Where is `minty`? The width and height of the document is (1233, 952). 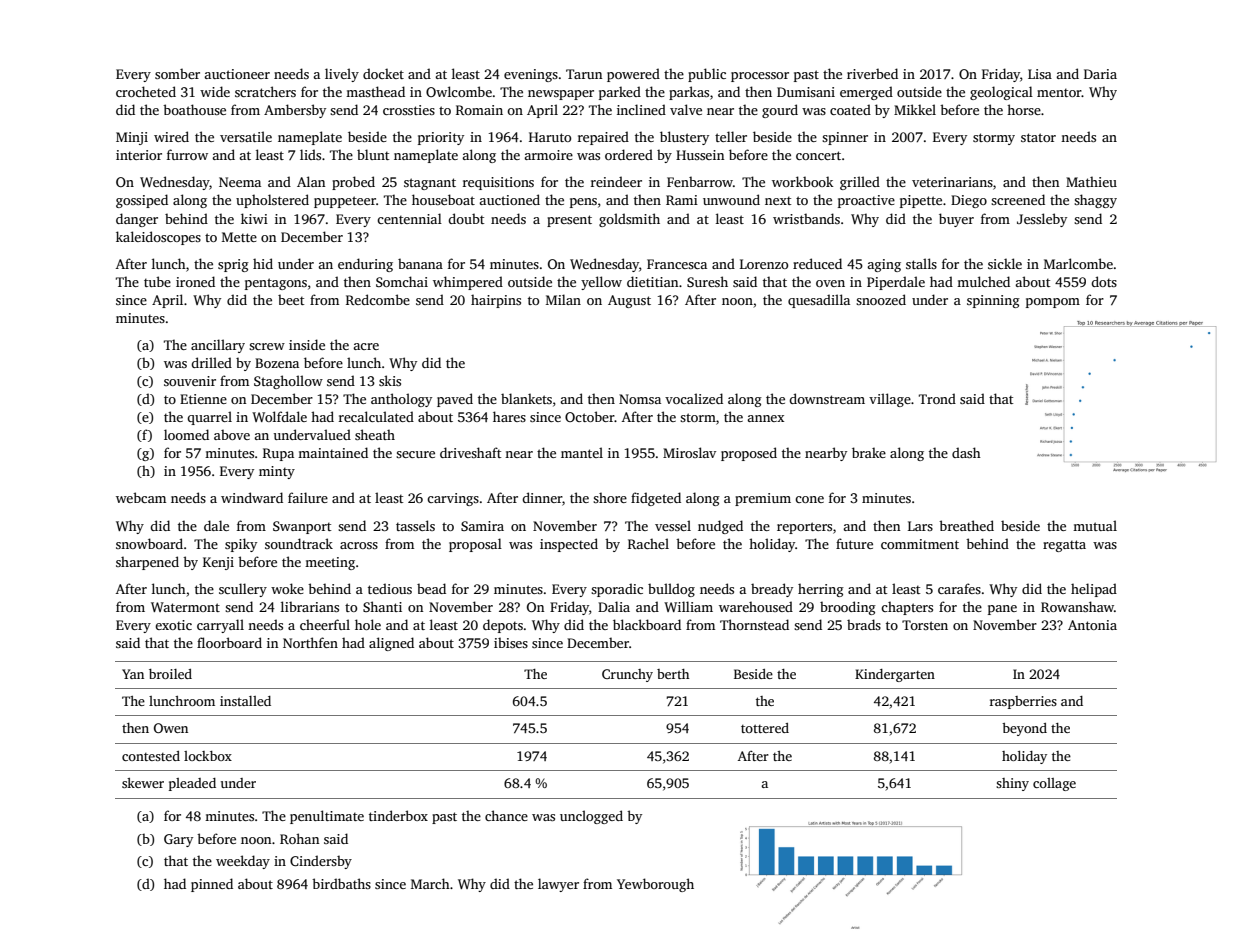 minty is located at coordinates (277, 472).
